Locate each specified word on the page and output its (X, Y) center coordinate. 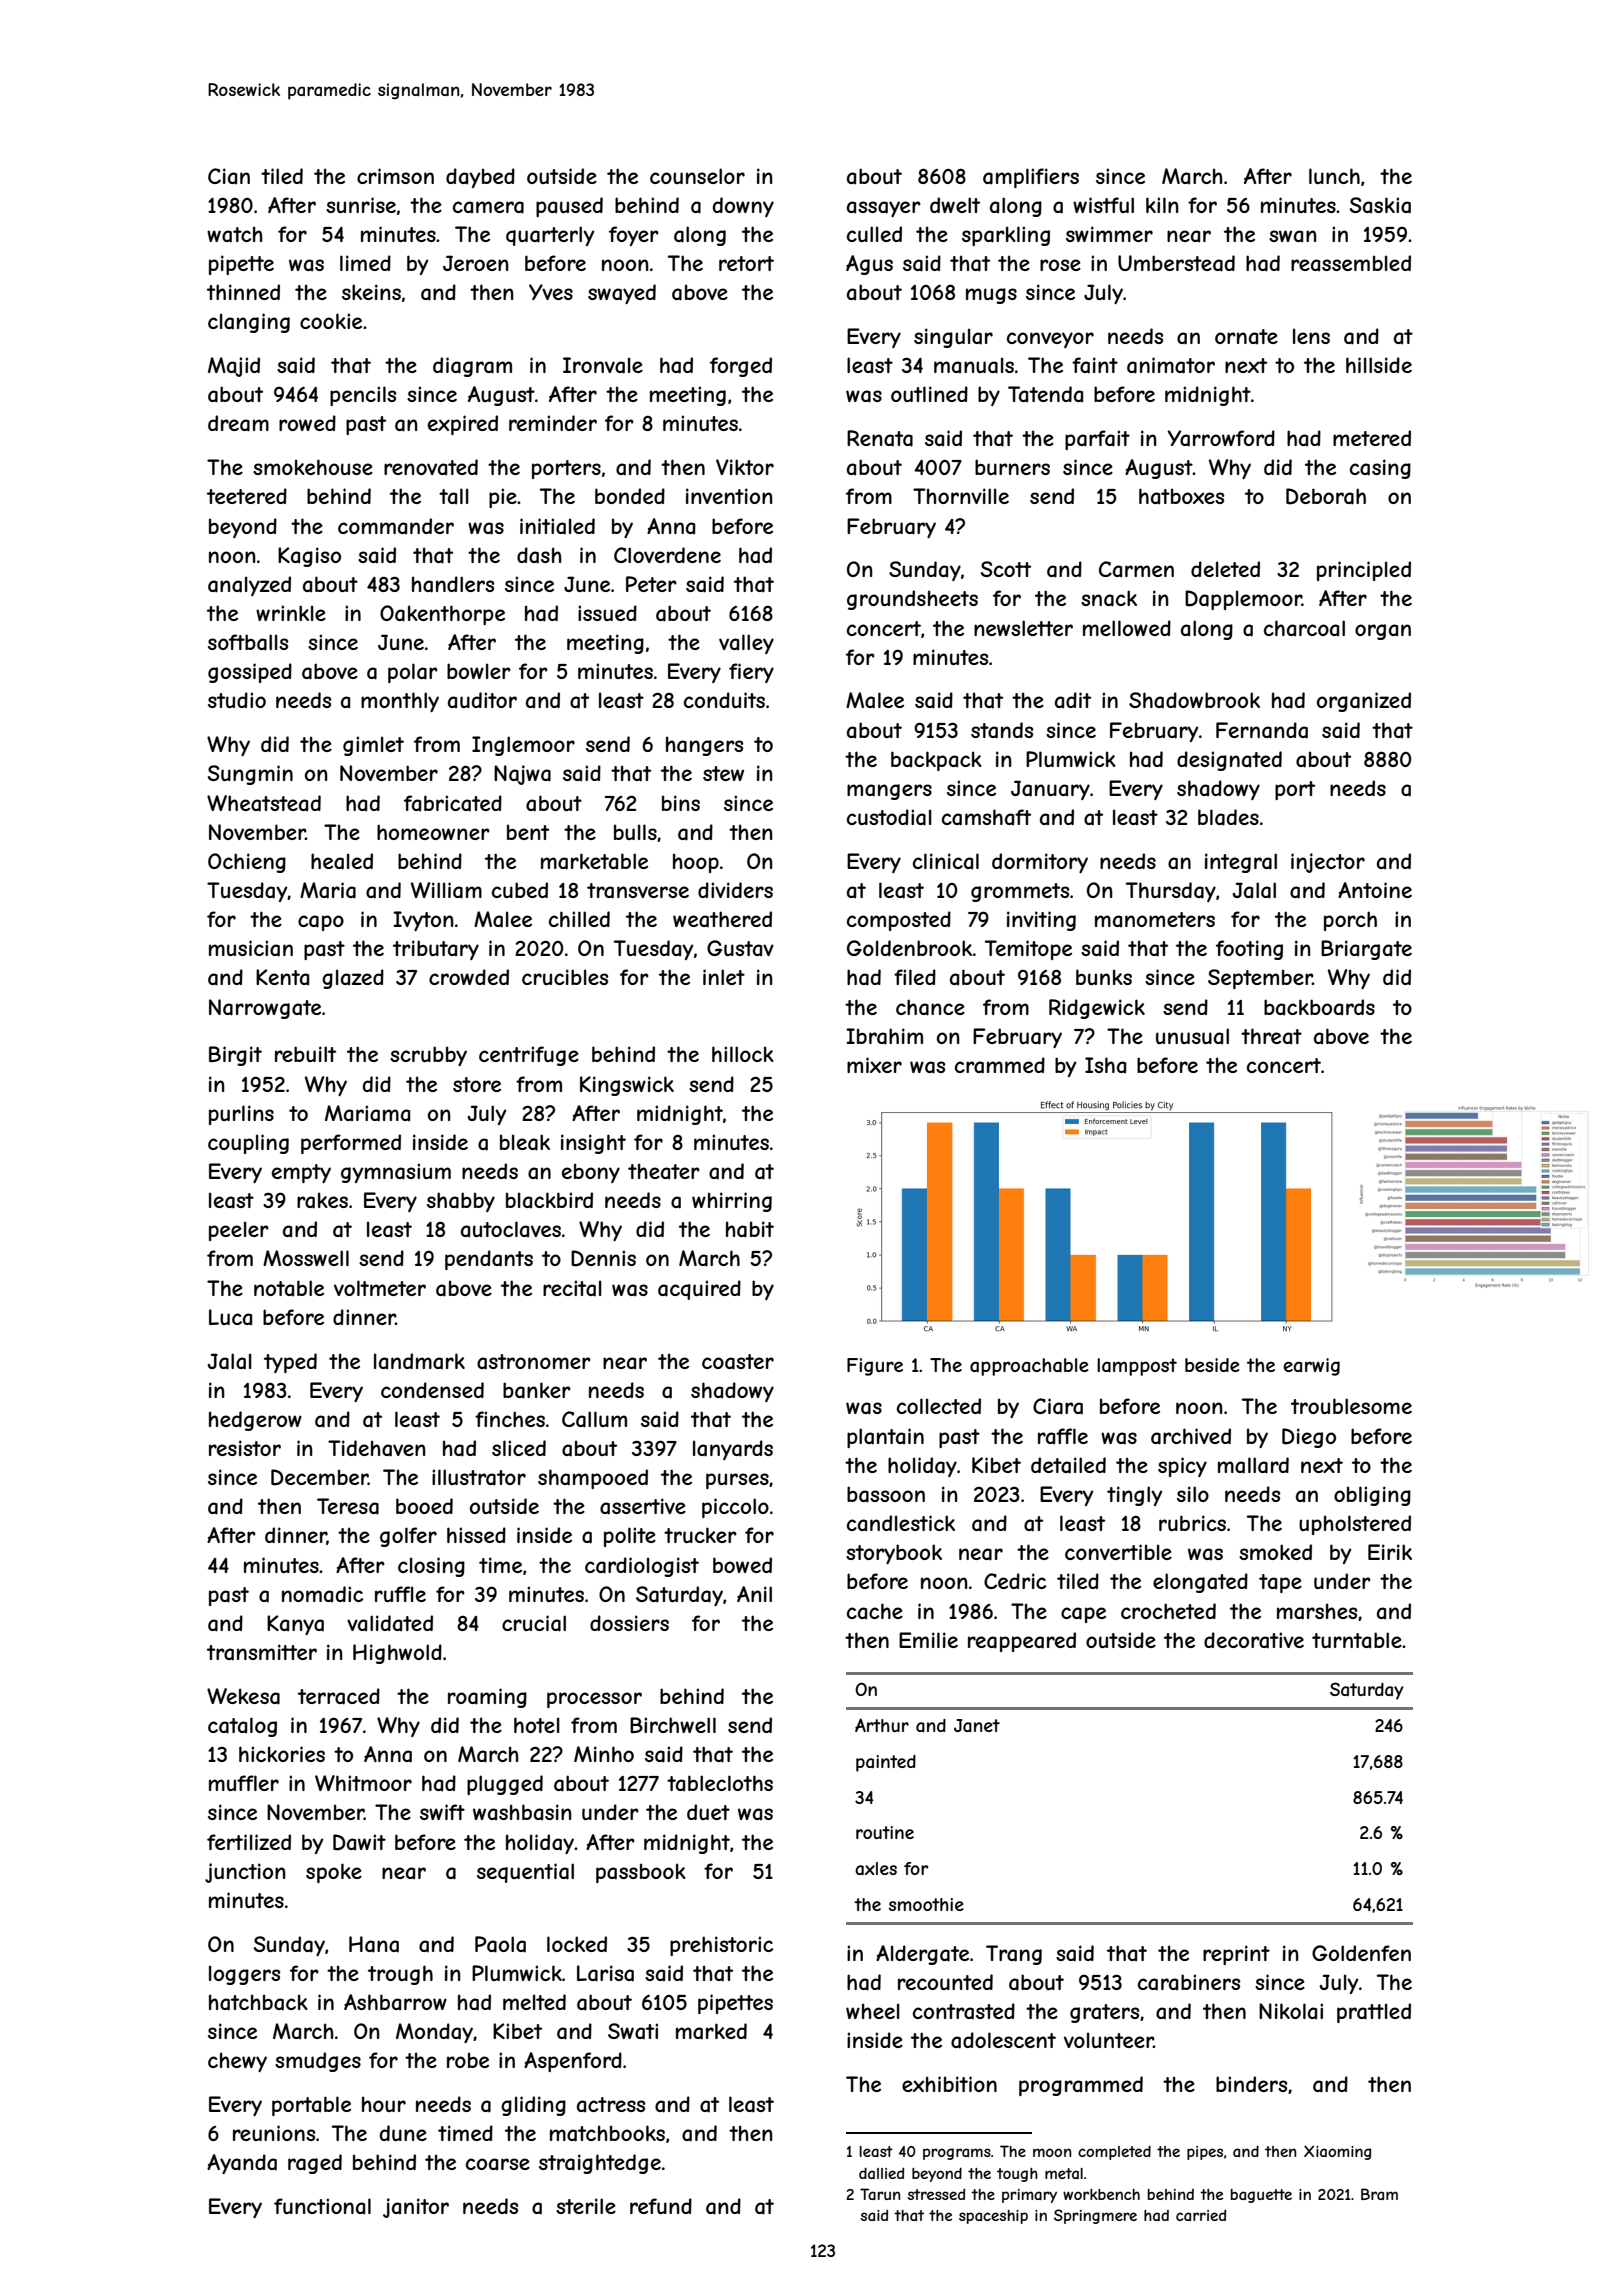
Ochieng (247, 863)
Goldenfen (1361, 1953)
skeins (371, 292)
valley (746, 644)
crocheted (1168, 1611)
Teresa (348, 1506)
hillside (1379, 365)
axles (876, 1868)
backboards (1319, 1007)
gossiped (250, 673)
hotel (537, 1725)
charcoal (1304, 628)
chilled (579, 919)
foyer (634, 236)
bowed (742, 1565)
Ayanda (242, 2164)
